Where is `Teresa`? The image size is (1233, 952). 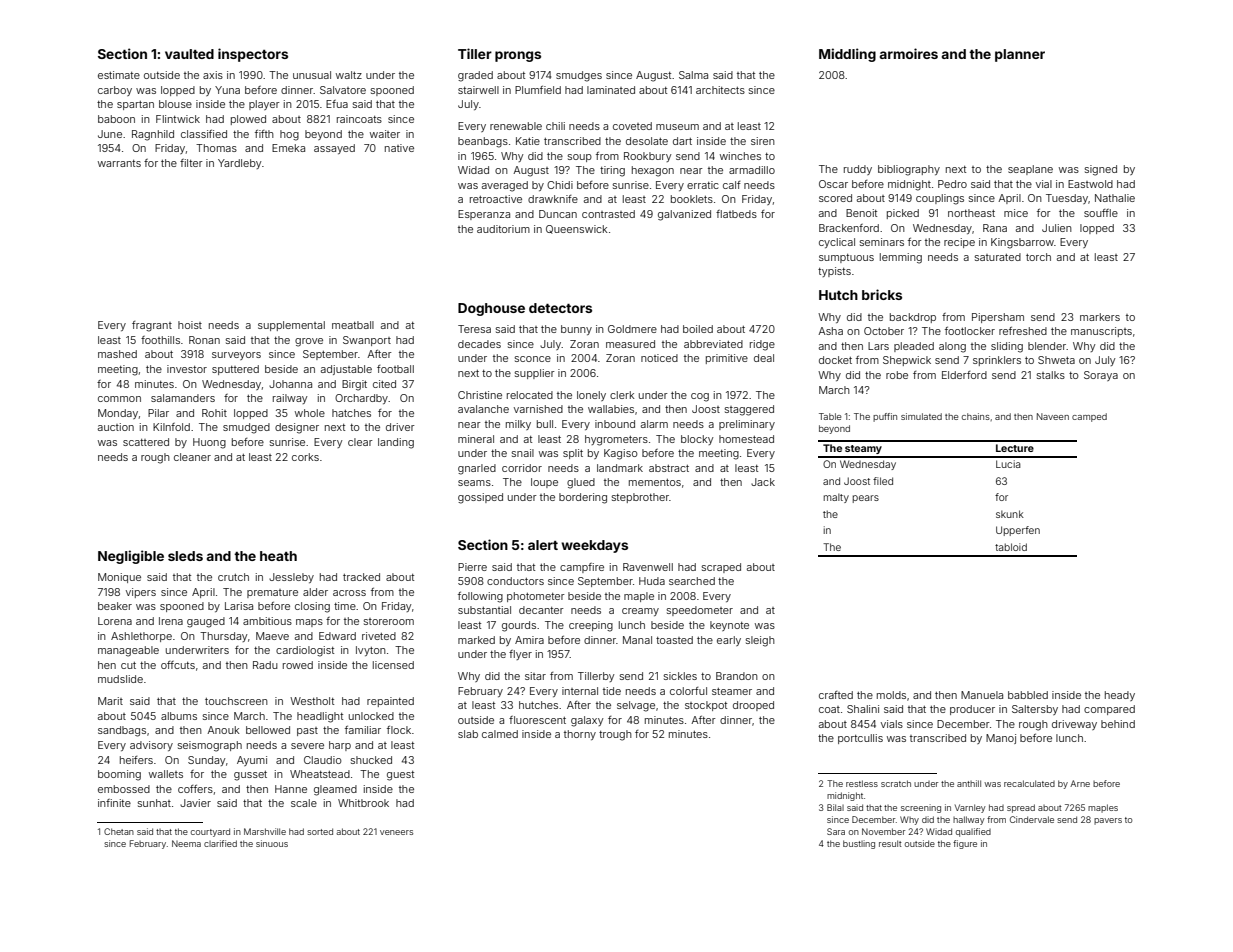 Teresa is located at coordinates (474, 329).
